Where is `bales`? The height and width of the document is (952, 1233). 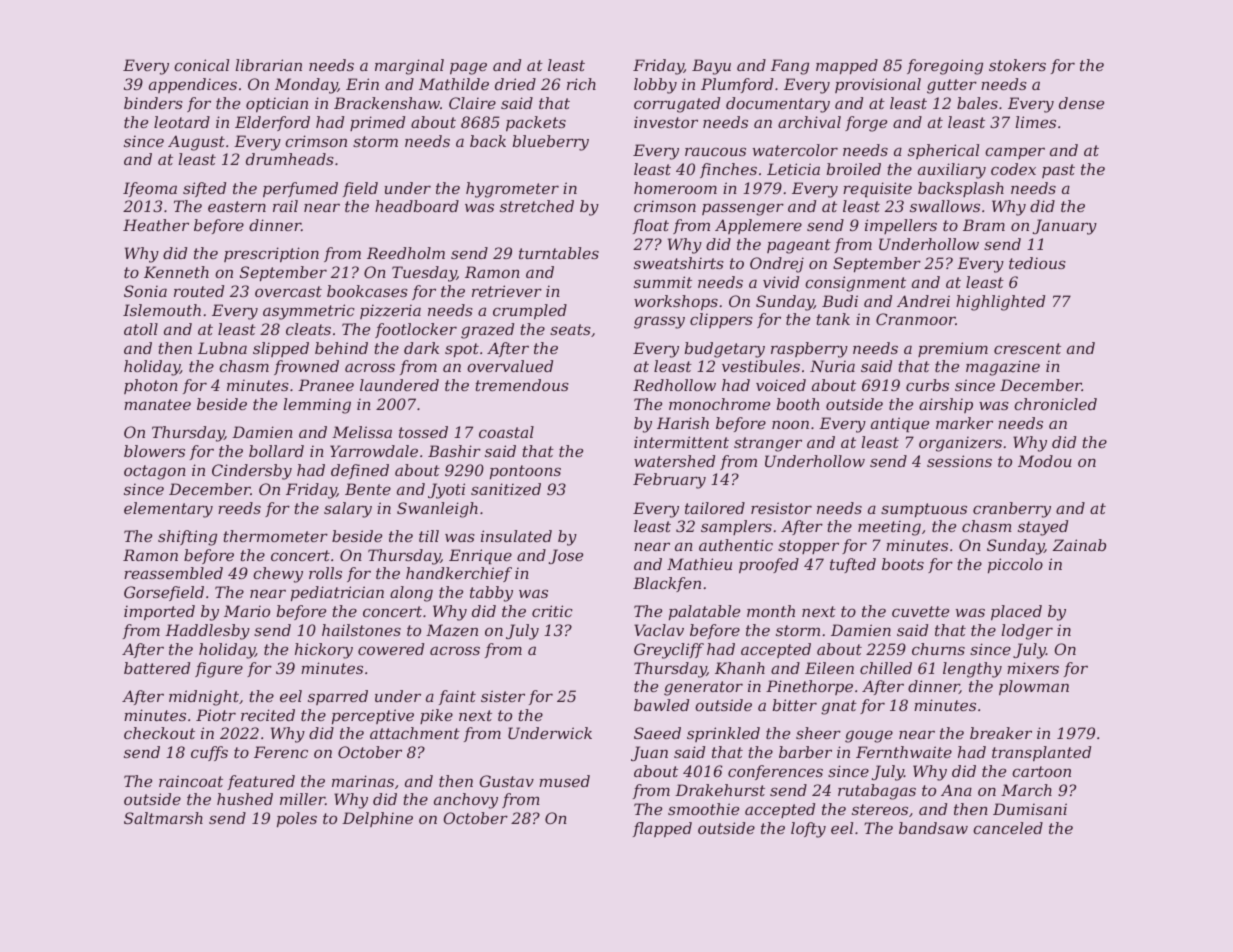 bales is located at coordinates (977, 103).
